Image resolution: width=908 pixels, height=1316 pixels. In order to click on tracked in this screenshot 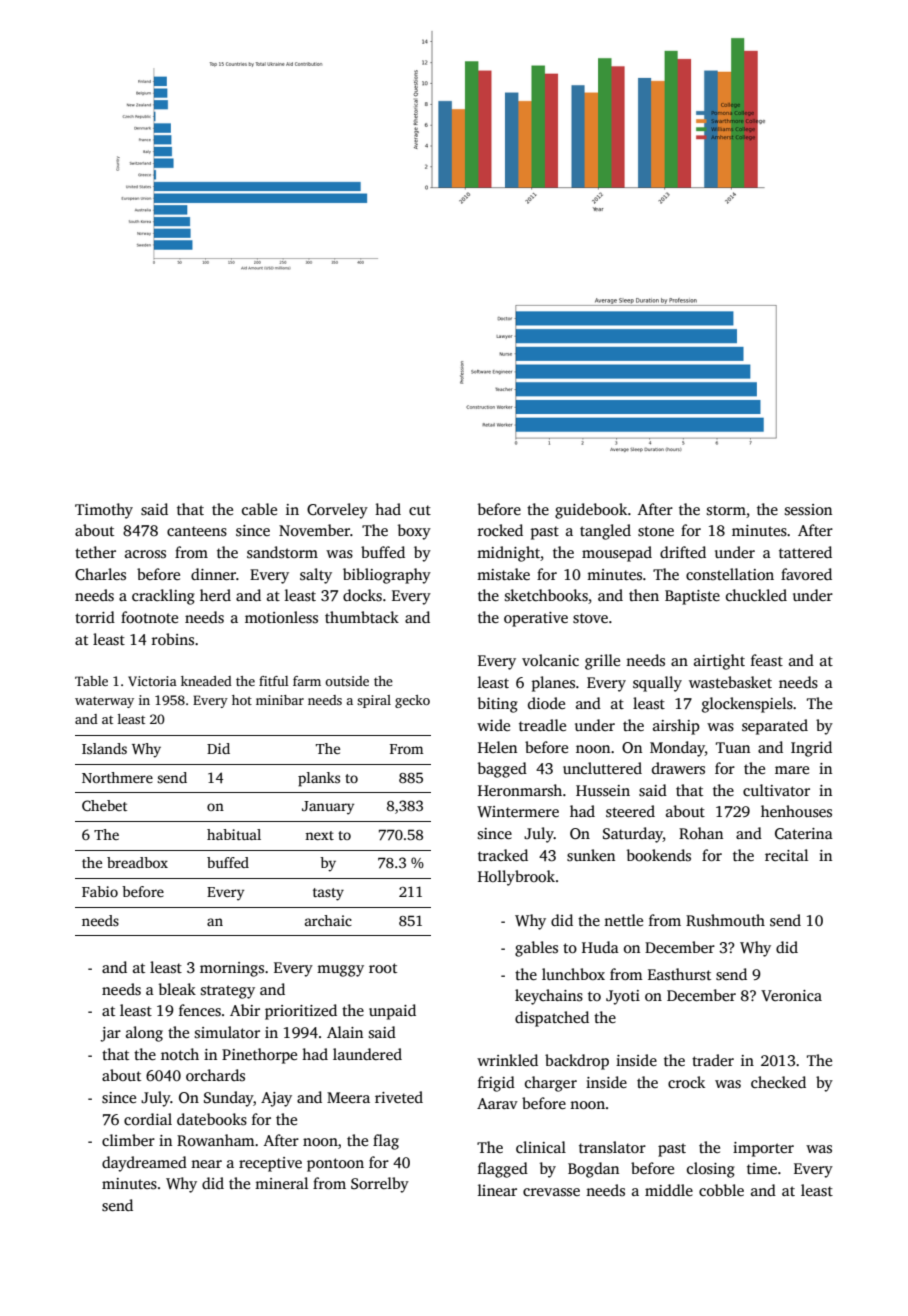, I will do `click(503, 855)`.
